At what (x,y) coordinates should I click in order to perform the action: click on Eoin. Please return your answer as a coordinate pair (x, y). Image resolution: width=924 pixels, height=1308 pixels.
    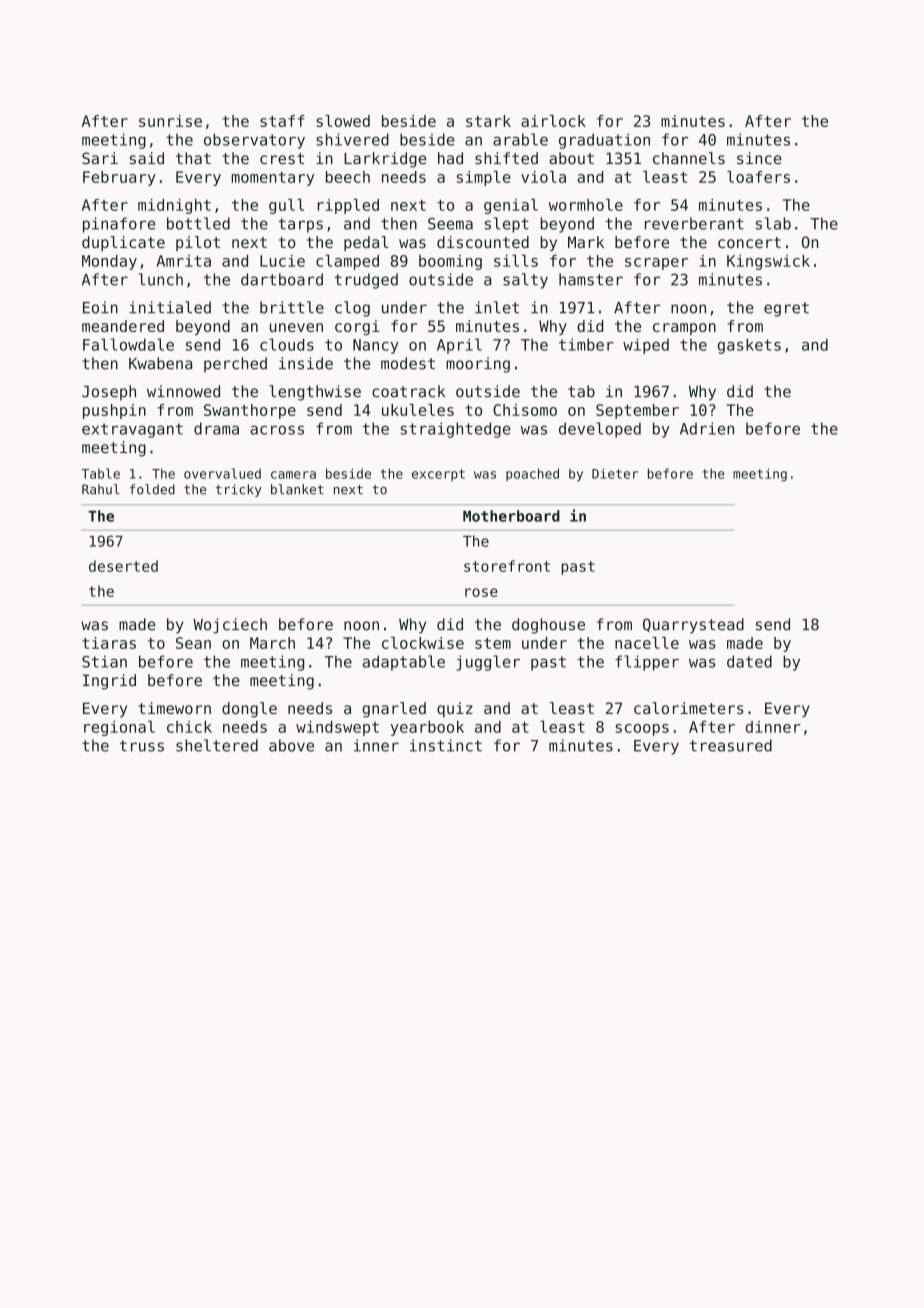
    Looking at the image, I should click on (100, 307).
